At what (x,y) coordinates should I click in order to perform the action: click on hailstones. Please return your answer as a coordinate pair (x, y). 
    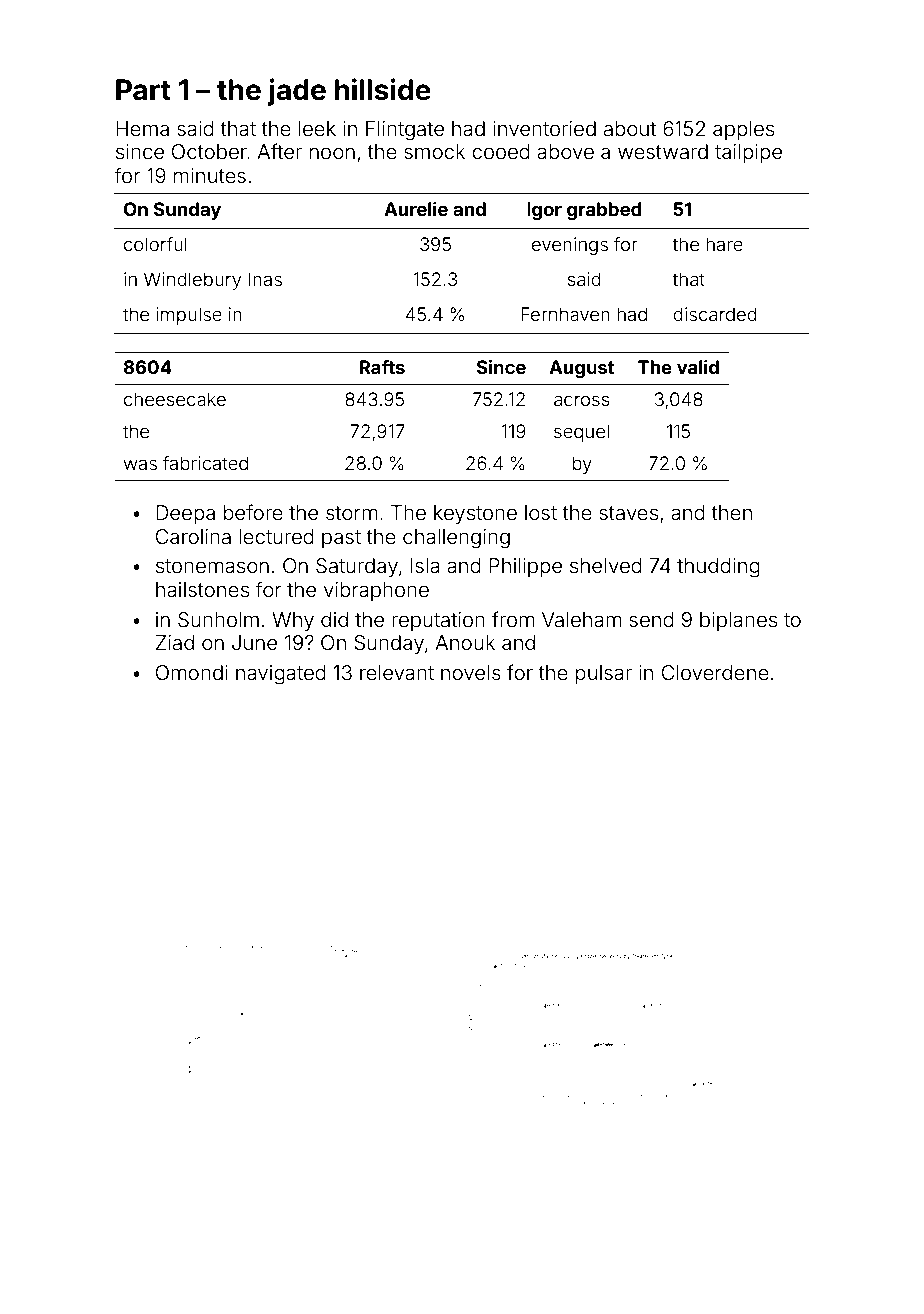
    Looking at the image, I should click on (202, 589).
